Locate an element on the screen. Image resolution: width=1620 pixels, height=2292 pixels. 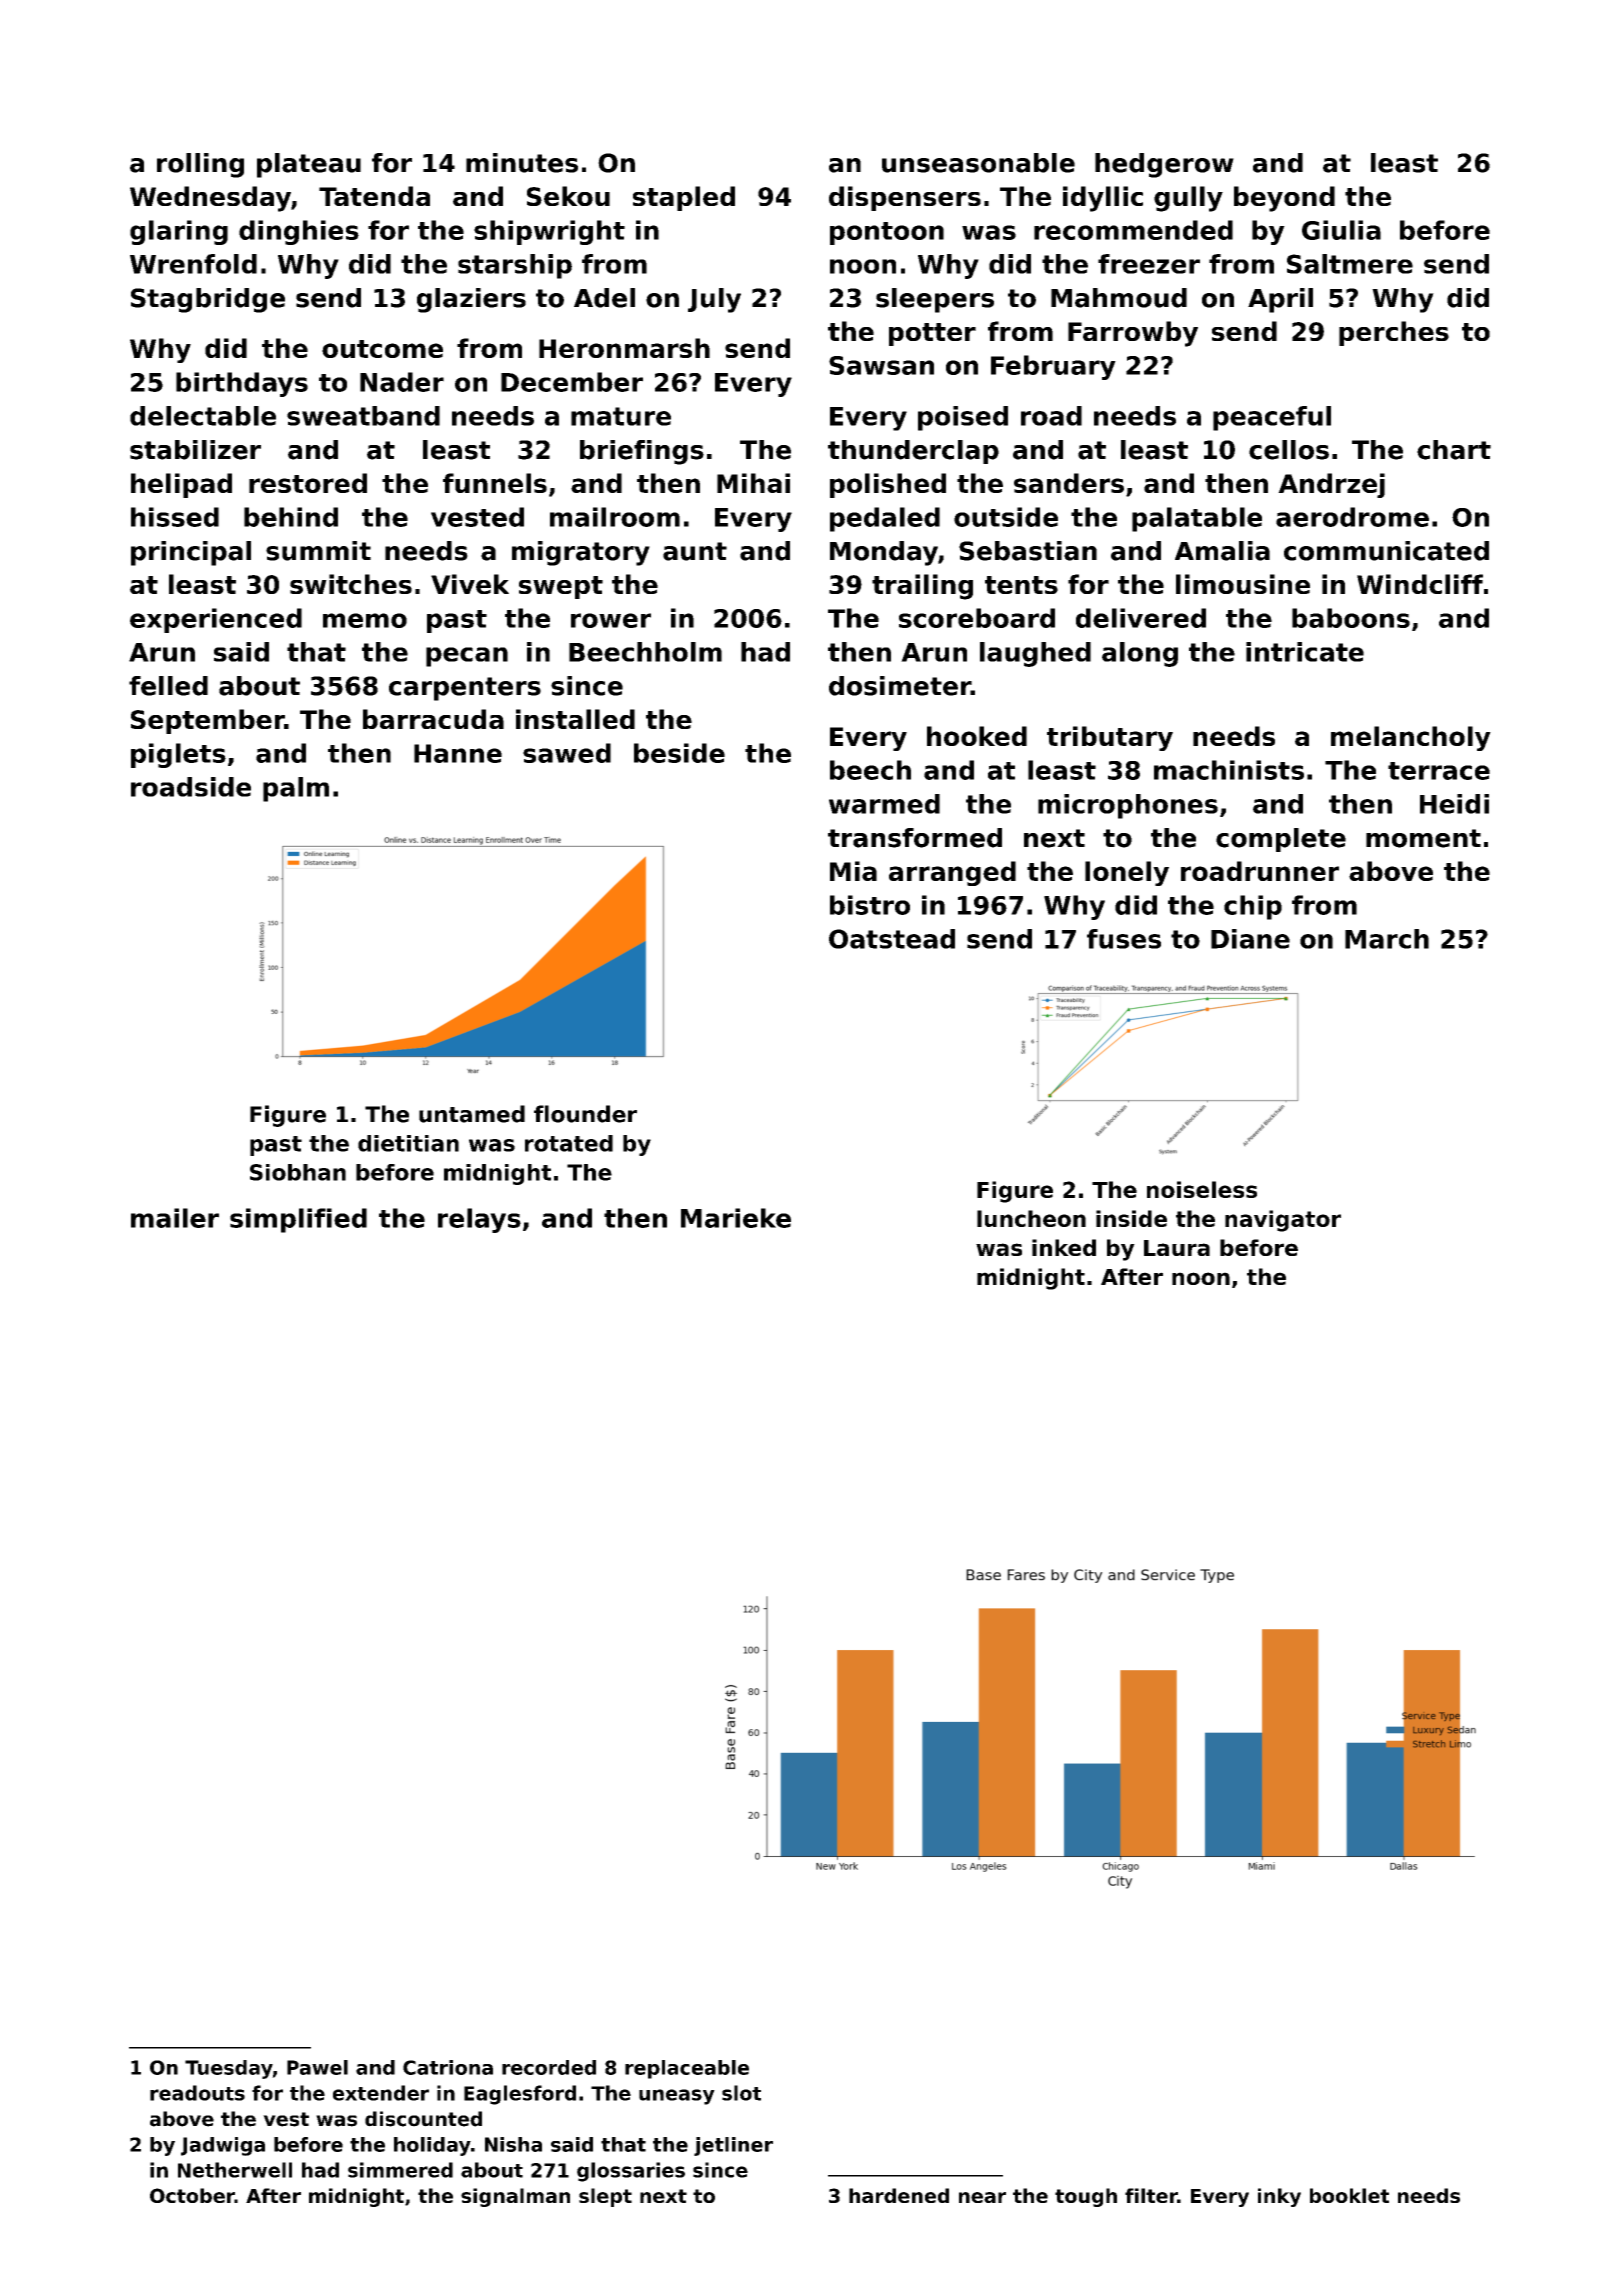
slot is located at coordinates (741, 2093).
